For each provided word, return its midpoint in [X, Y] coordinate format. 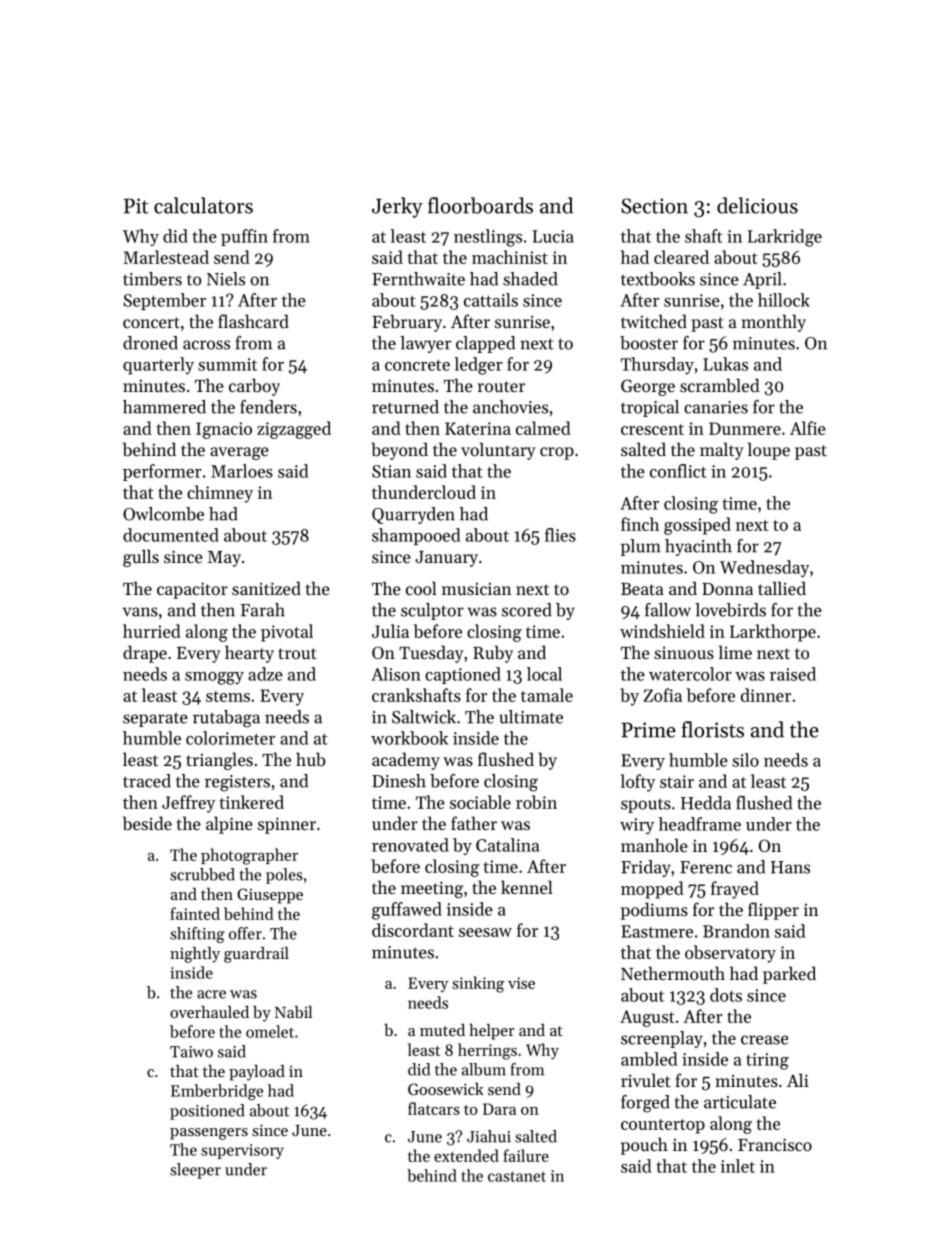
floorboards [480, 205]
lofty [638, 783]
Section [654, 206]
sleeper [195, 1171]
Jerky [397, 207]
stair [677, 781]
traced [147, 781]
